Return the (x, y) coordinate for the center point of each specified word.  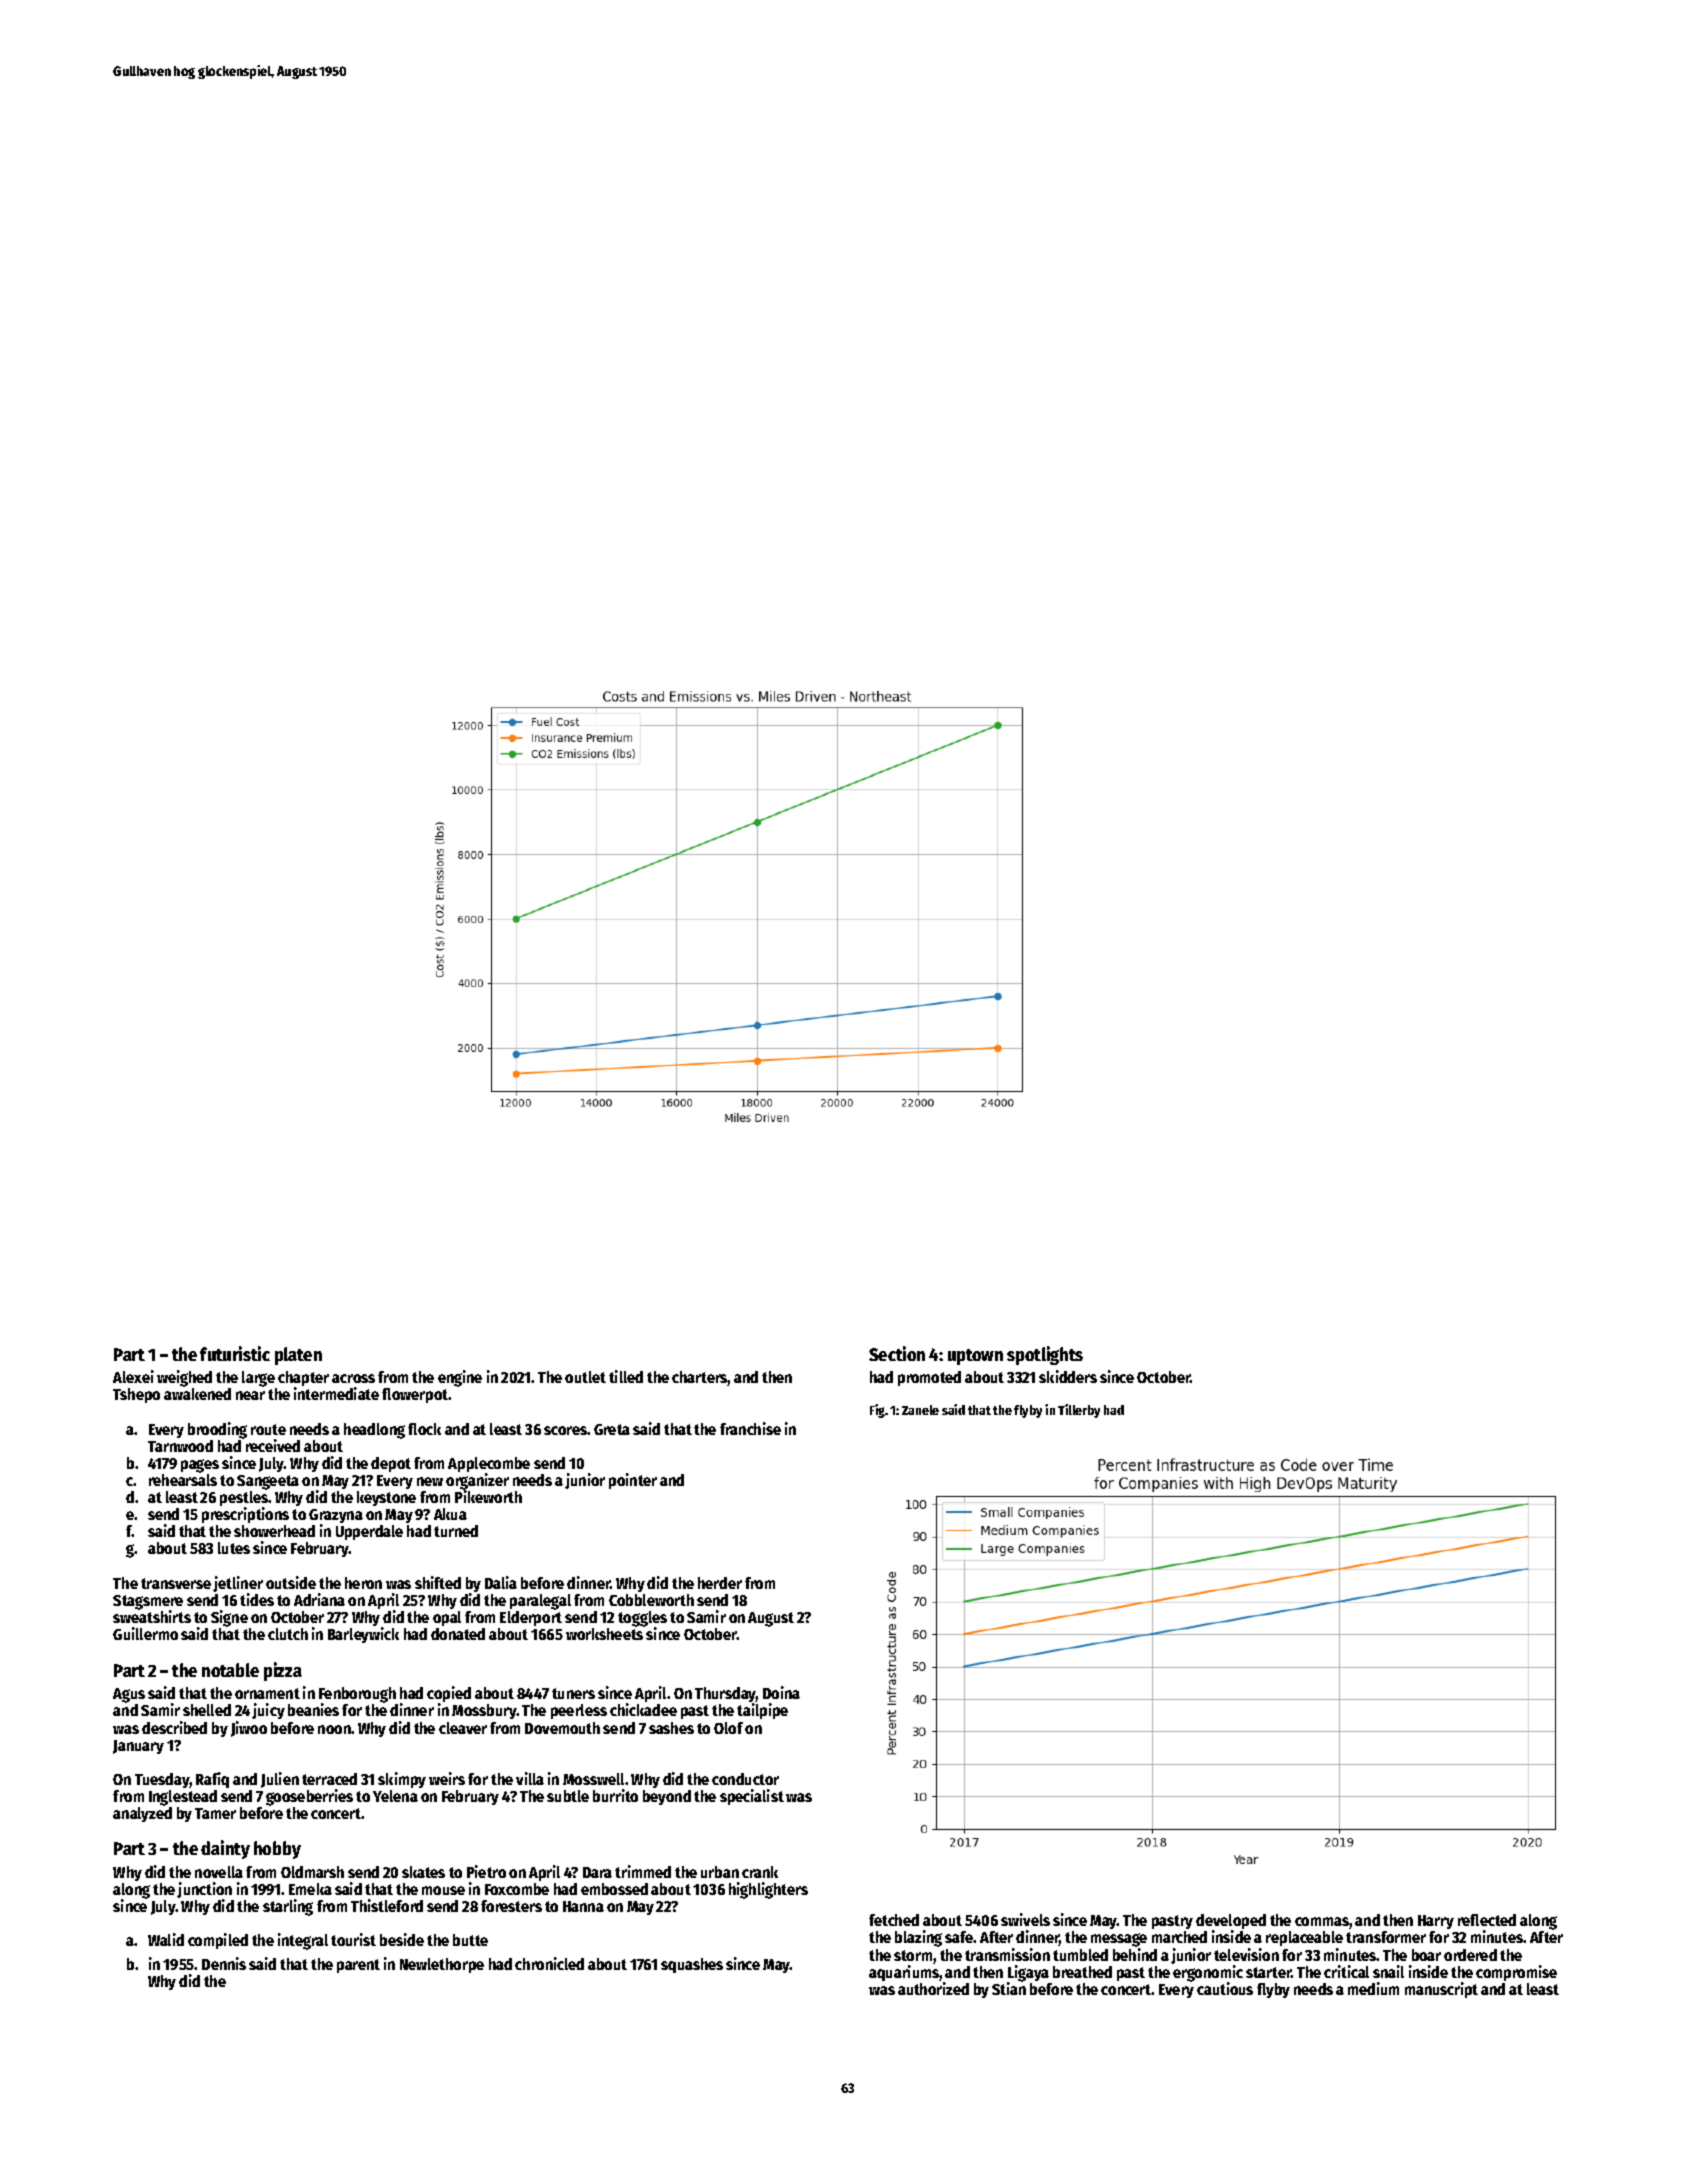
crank (760, 1872)
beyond (667, 1797)
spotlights (1045, 1355)
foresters (511, 1906)
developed (1231, 1922)
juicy (268, 1711)
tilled (626, 1376)
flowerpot (415, 1395)
